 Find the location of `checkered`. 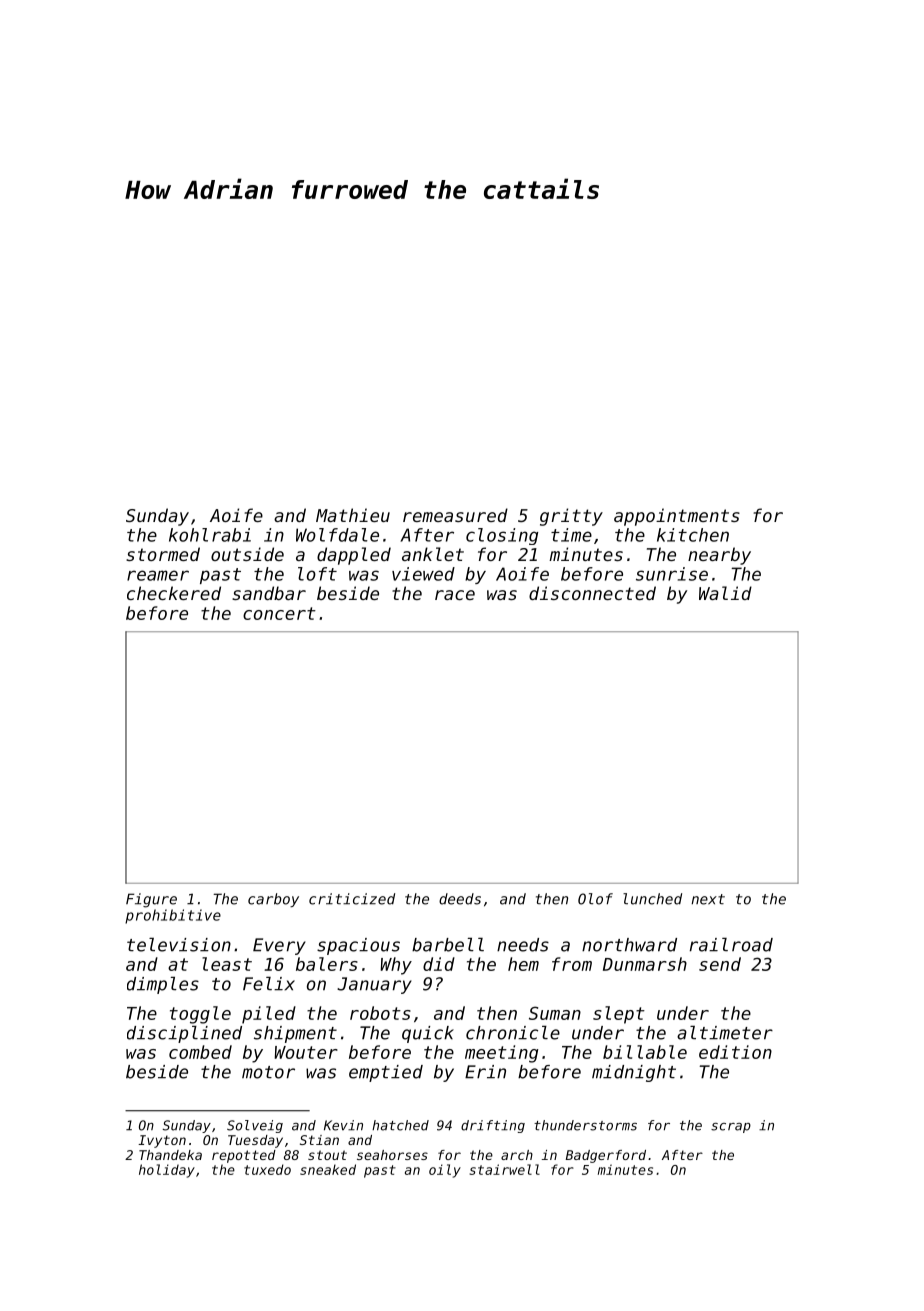

checkered is located at coordinates (174, 593).
